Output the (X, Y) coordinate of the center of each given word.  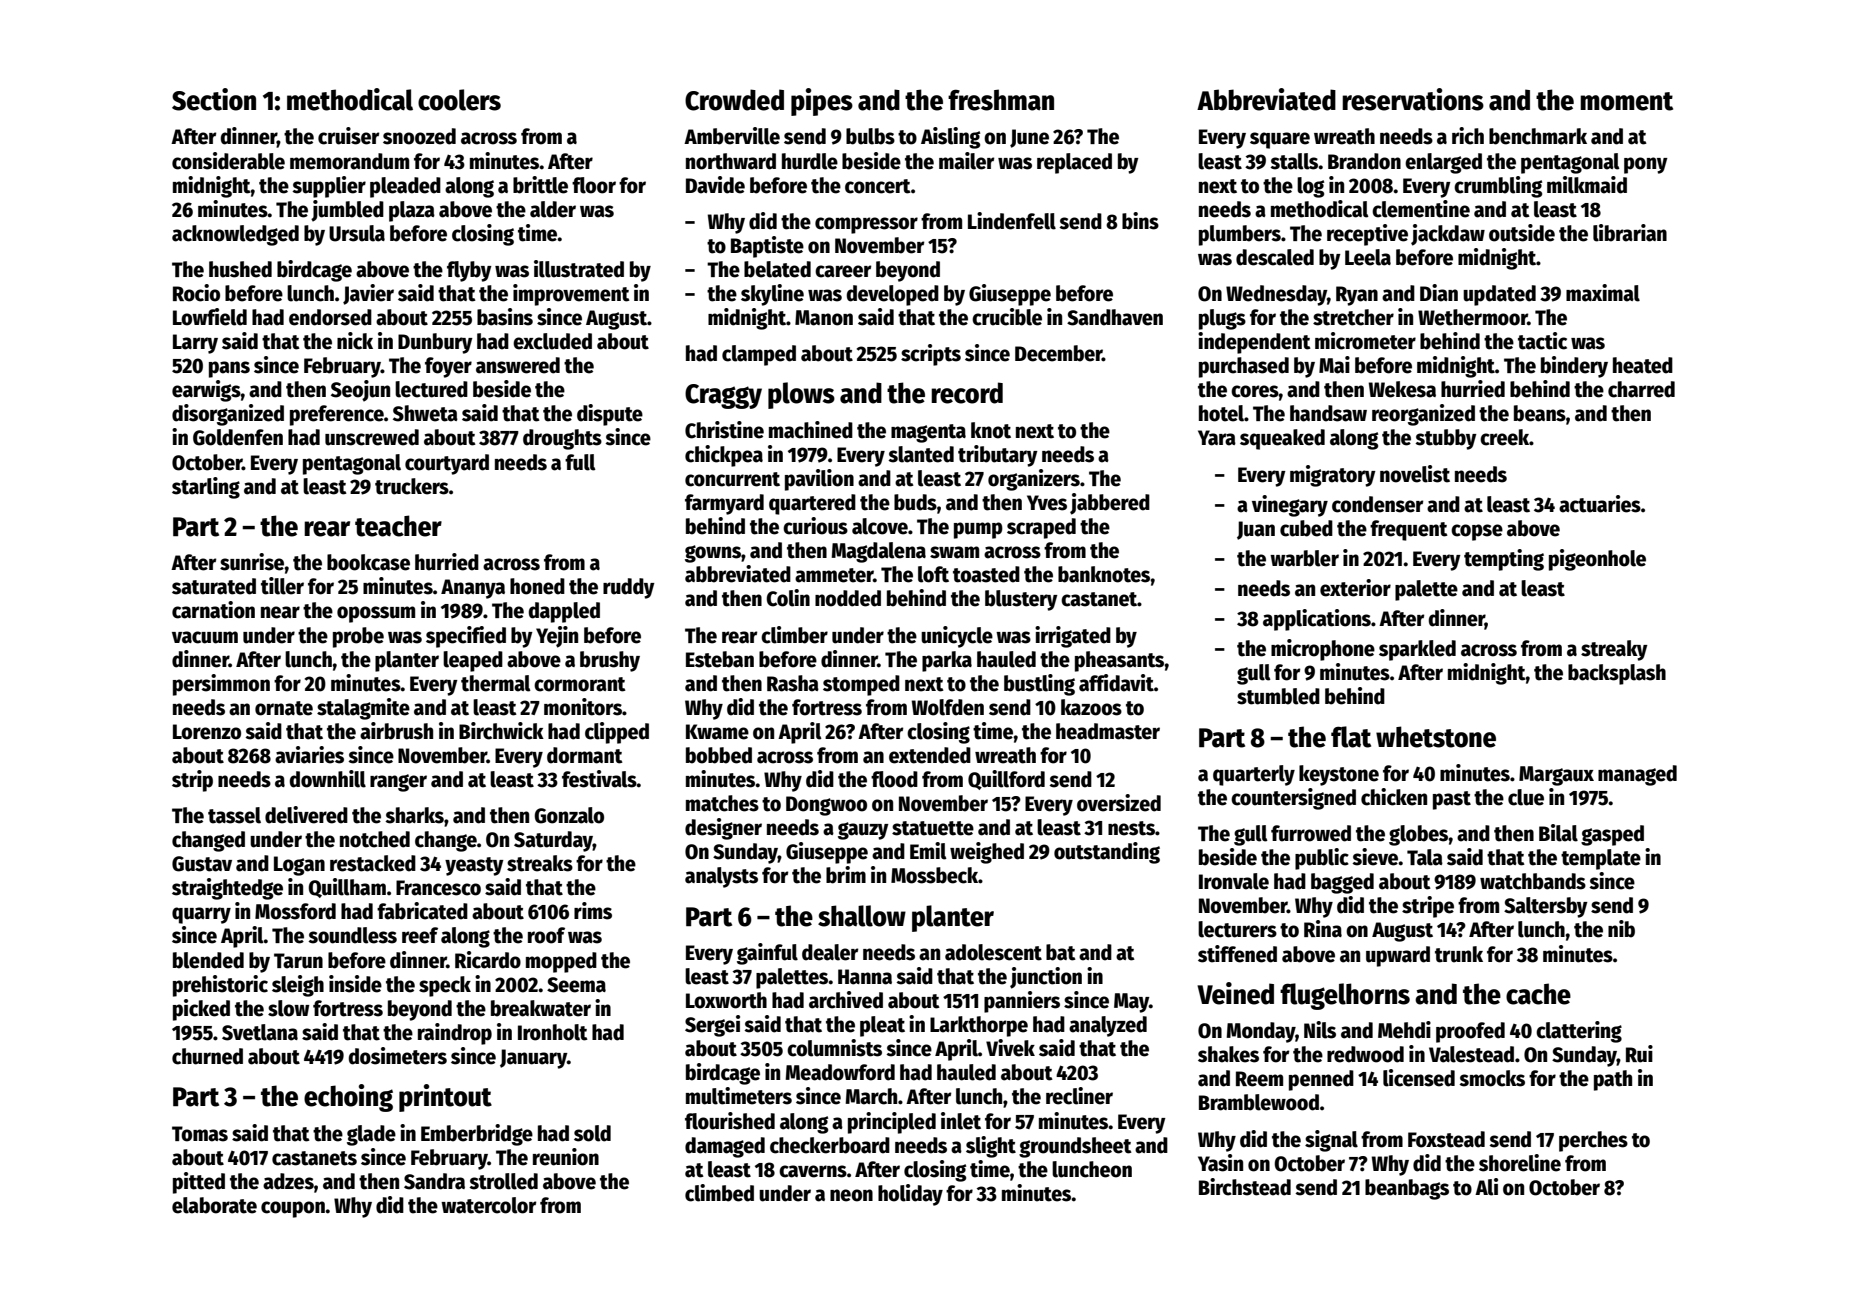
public (1322, 859)
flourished (730, 1121)
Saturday (553, 841)
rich (1468, 136)
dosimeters (397, 1056)
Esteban (720, 659)
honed (537, 586)
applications (1317, 620)
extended (930, 755)
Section (214, 99)
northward (731, 161)
